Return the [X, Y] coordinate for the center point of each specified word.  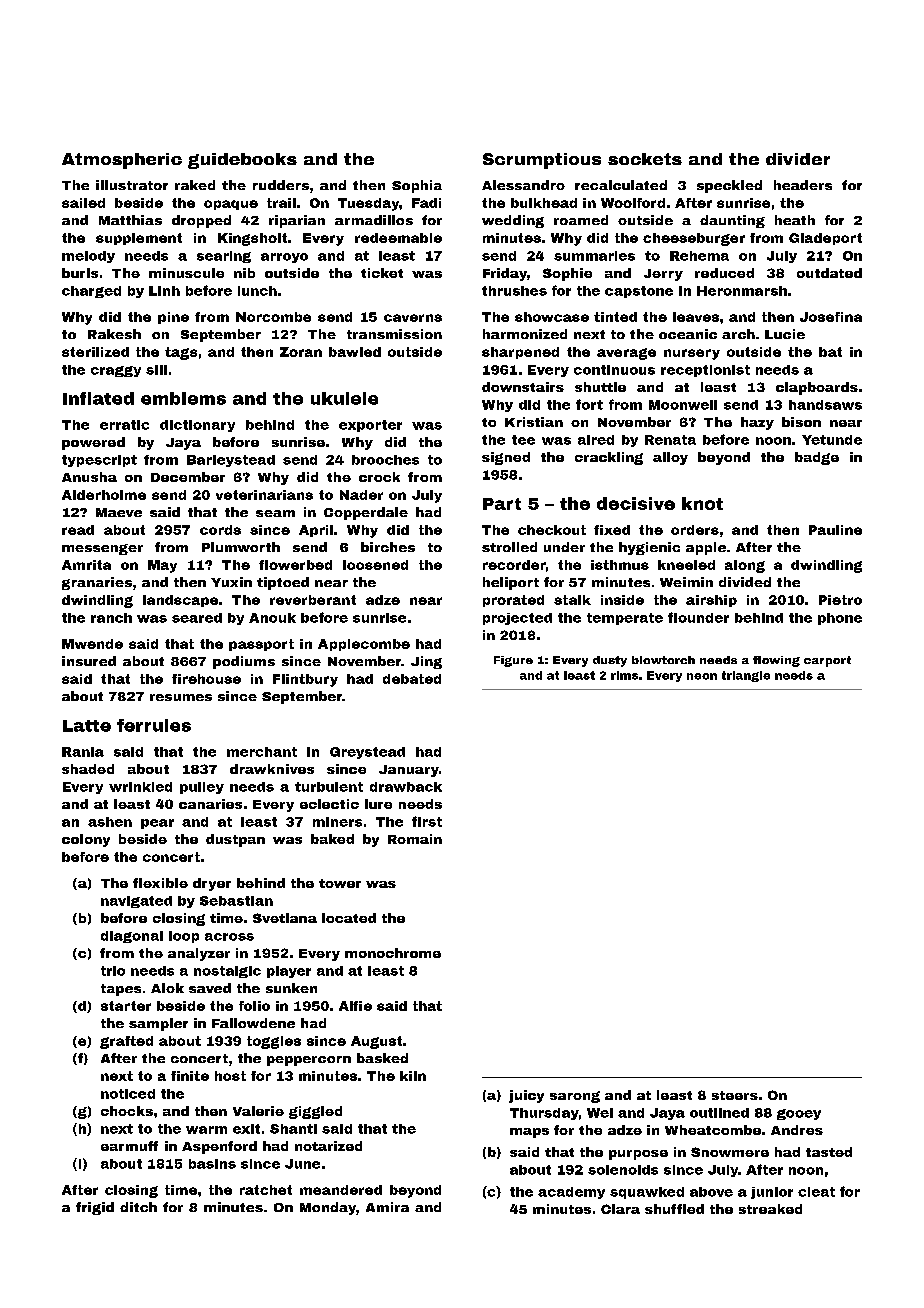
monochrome [393, 953]
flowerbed [295, 565]
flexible [160, 883]
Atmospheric [122, 161]
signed [506, 458]
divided [745, 582]
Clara [620, 1209]
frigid [95, 1208]
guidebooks [242, 161]
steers [735, 1095]
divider [798, 159]
